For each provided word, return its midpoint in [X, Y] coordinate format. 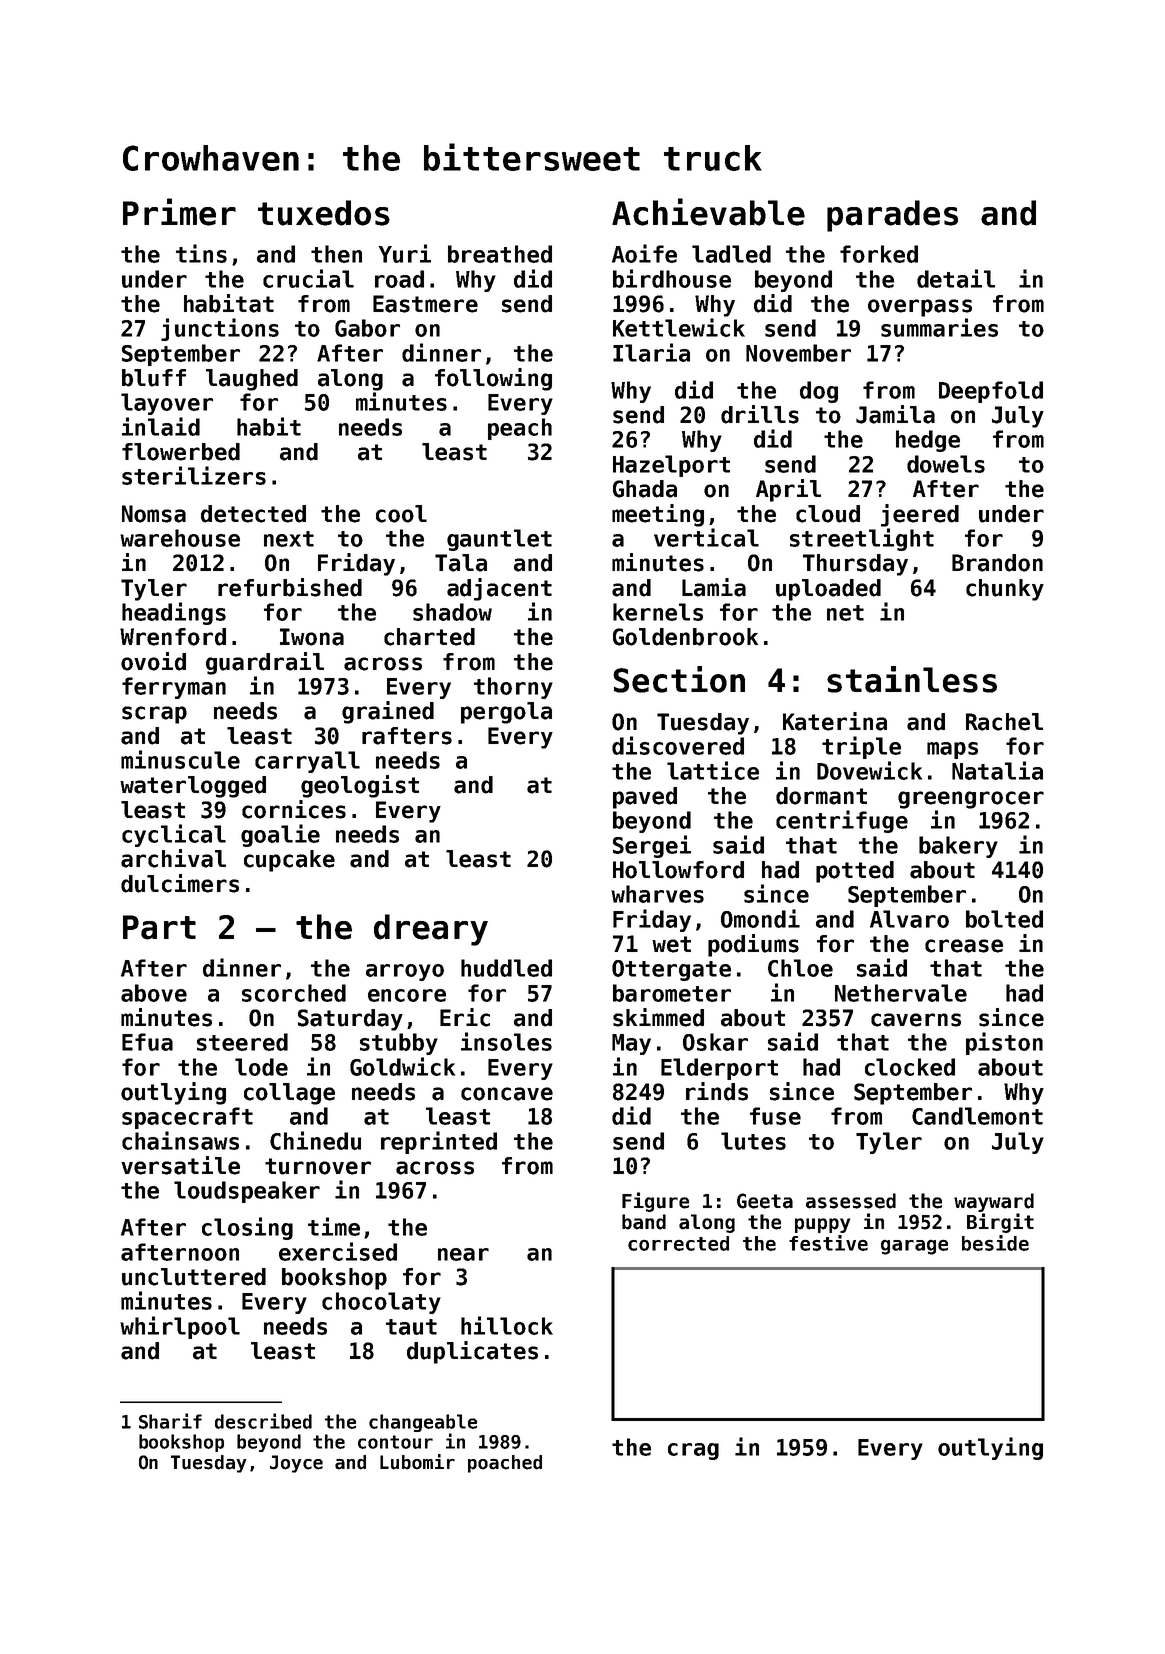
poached [505, 1464]
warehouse [180, 538]
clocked [910, 1067]
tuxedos [324, 213]
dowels [946, 464]
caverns [916, 1020]
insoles [506, 1041]
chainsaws [180, 1140]
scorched [294, 993]
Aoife [644, 253]
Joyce [296, 1464]
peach [520, 429]
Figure [655, 1202]
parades [892, 216]
